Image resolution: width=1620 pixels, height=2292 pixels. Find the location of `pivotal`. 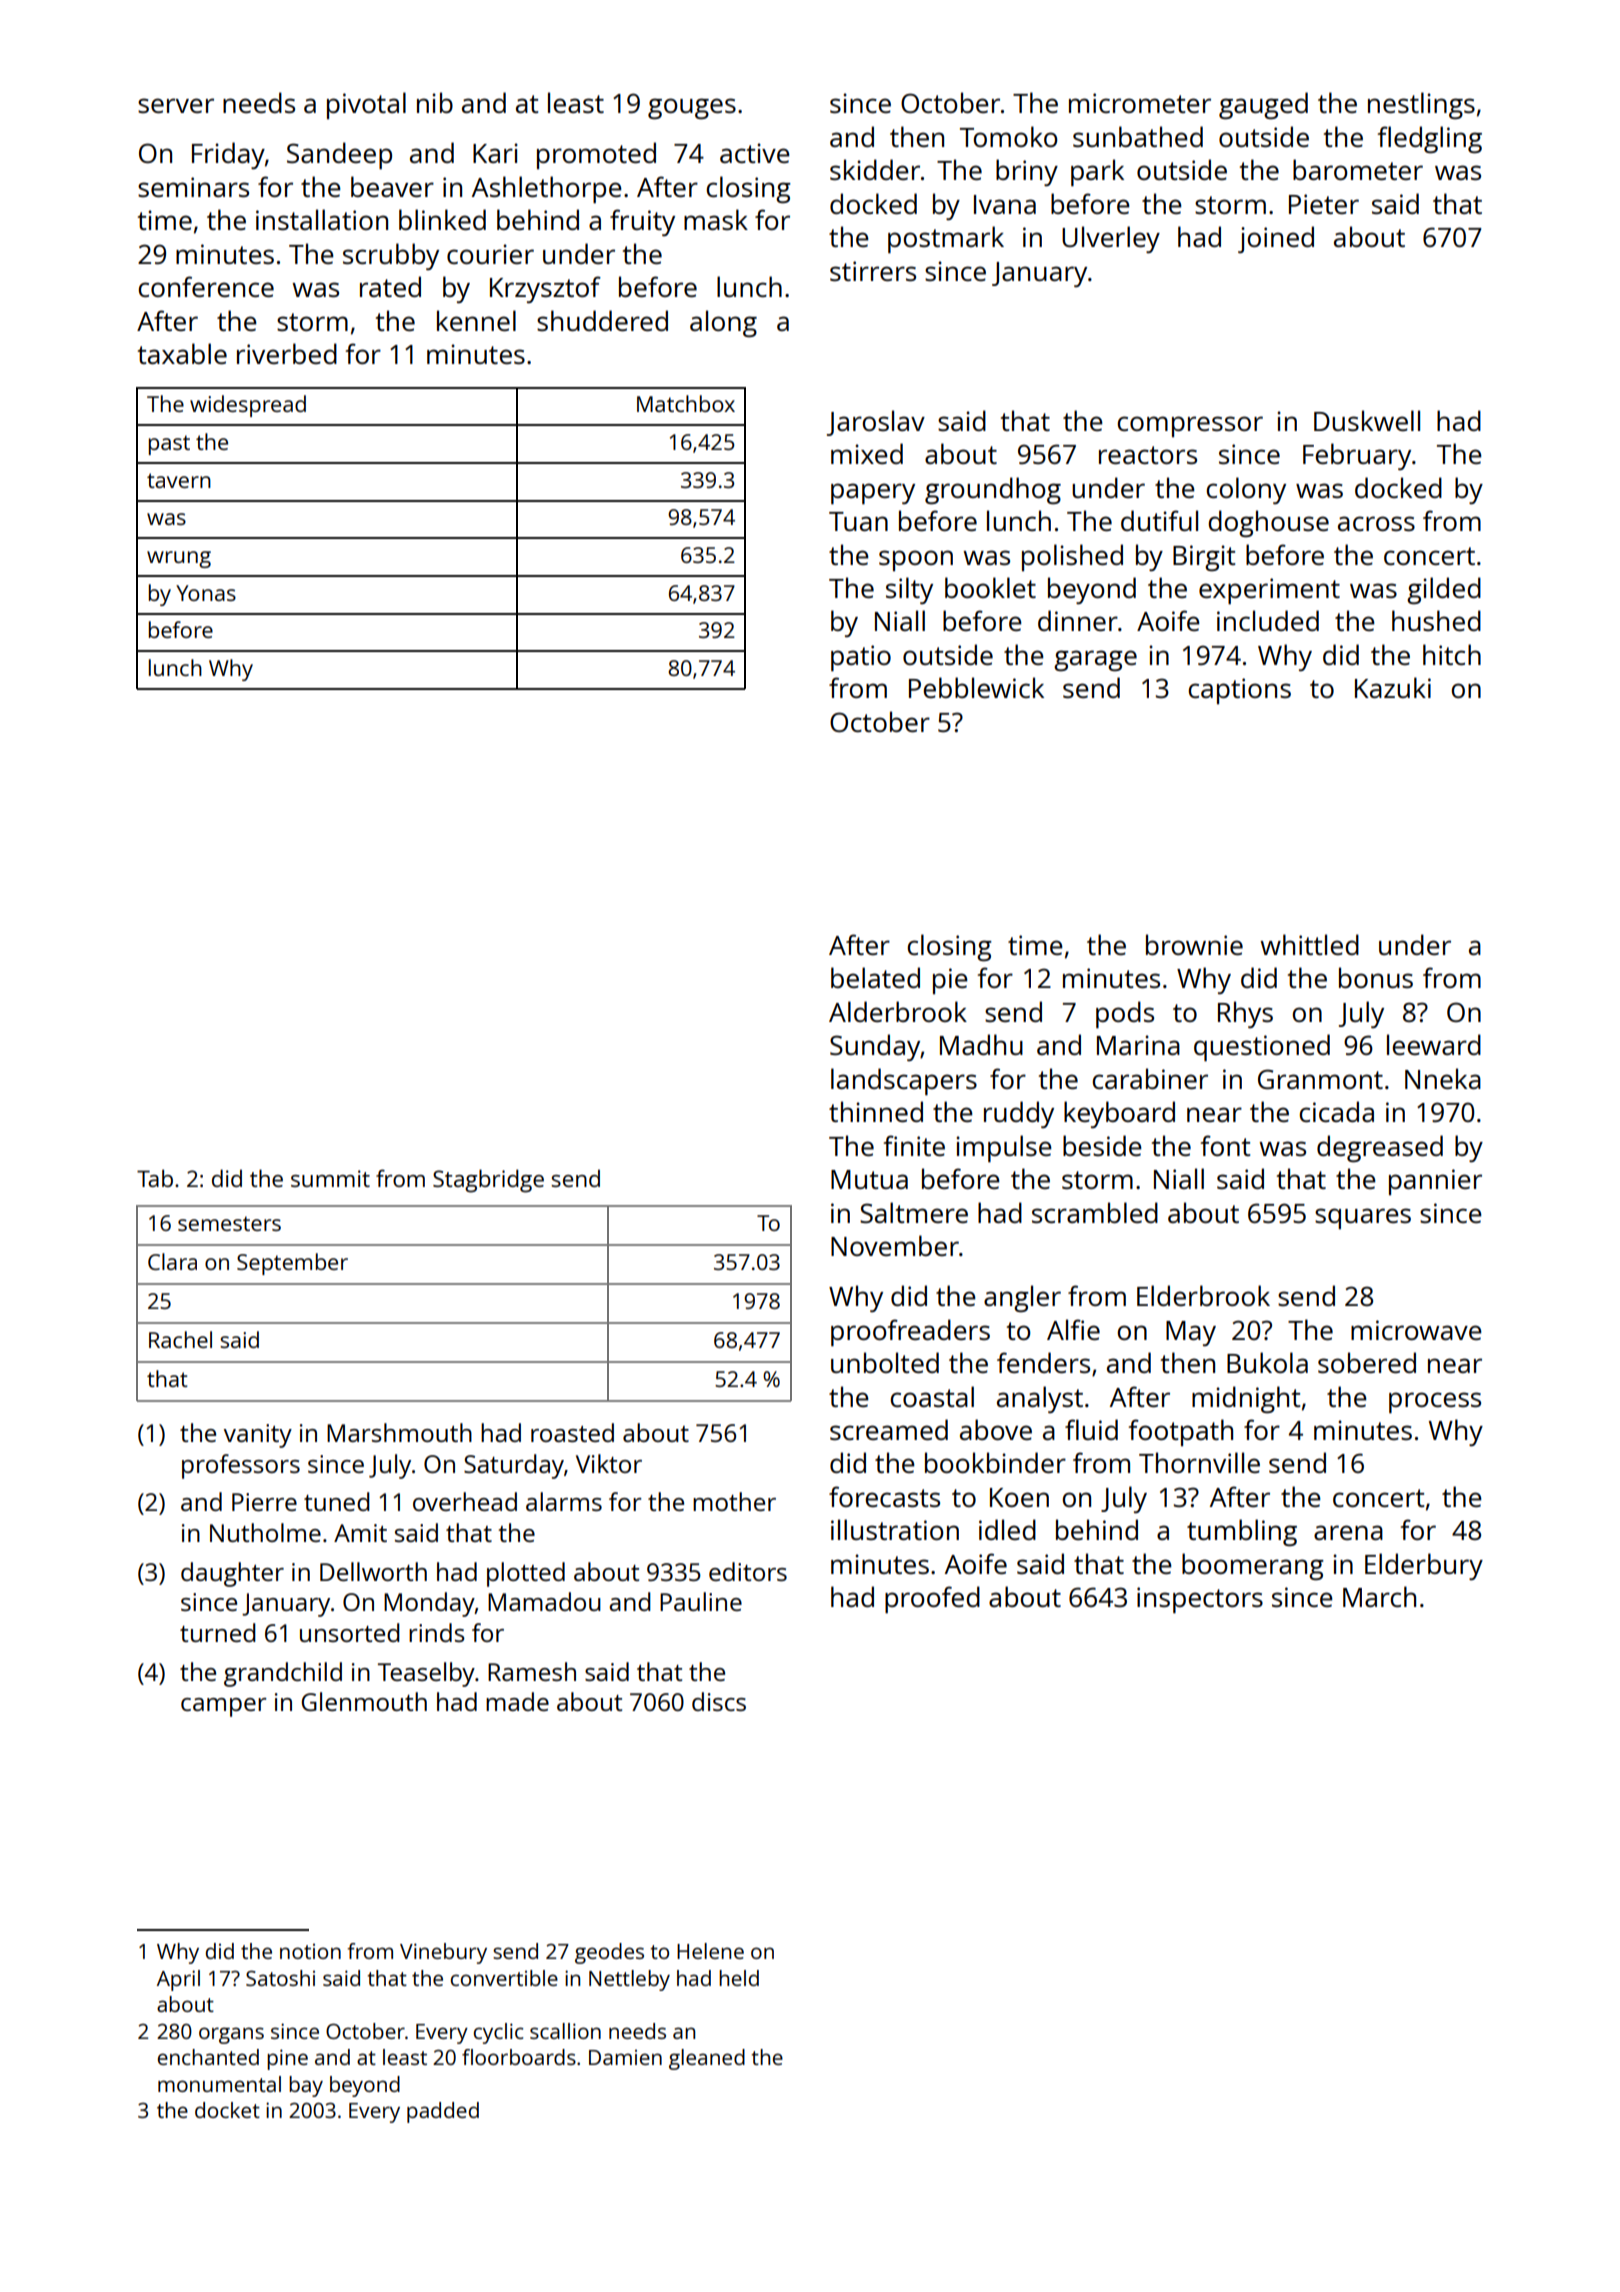

pivotal is located at coordinates (366, 105).
